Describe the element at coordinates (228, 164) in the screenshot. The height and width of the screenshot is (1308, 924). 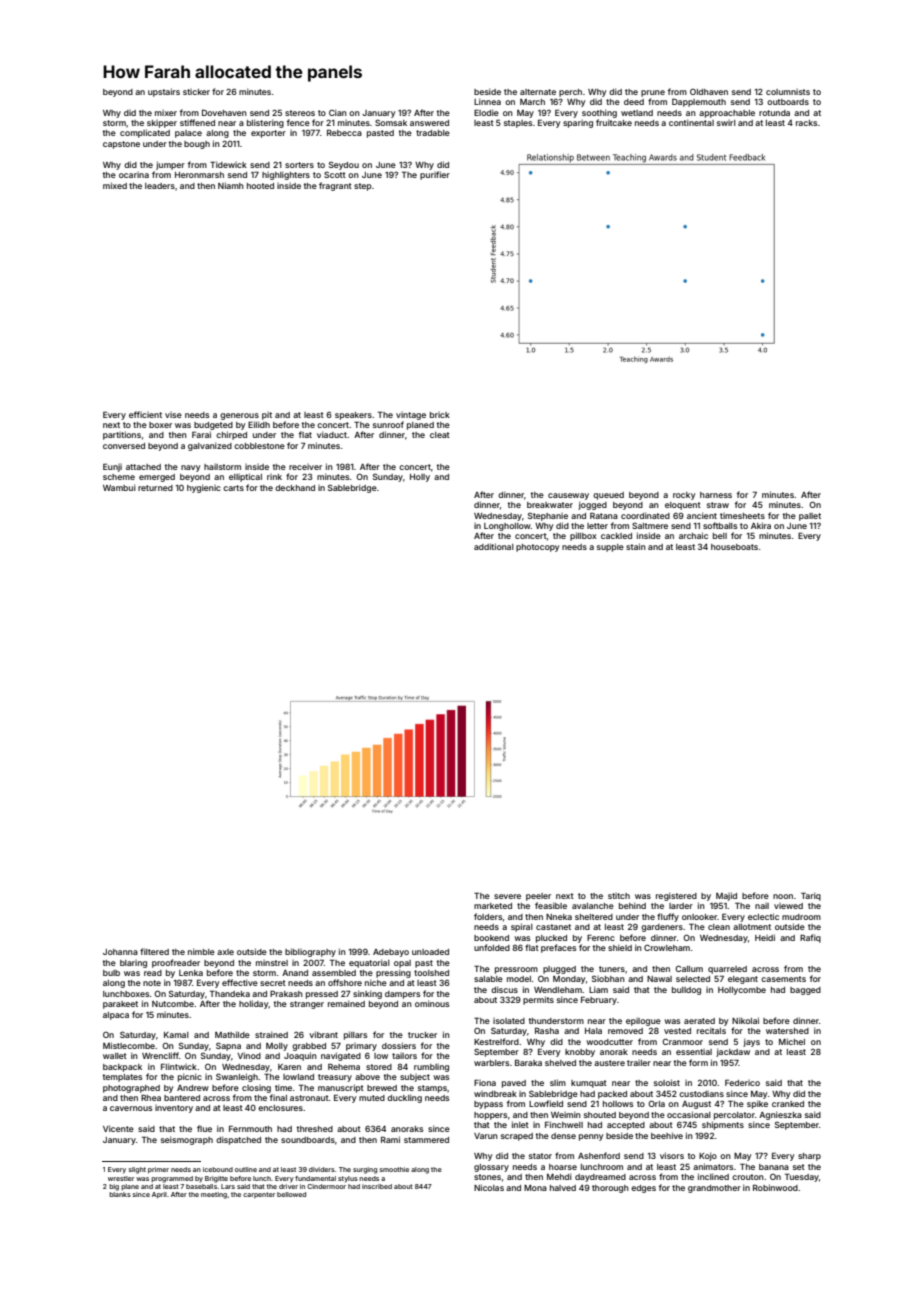
I see `Tidewick` at that location.
